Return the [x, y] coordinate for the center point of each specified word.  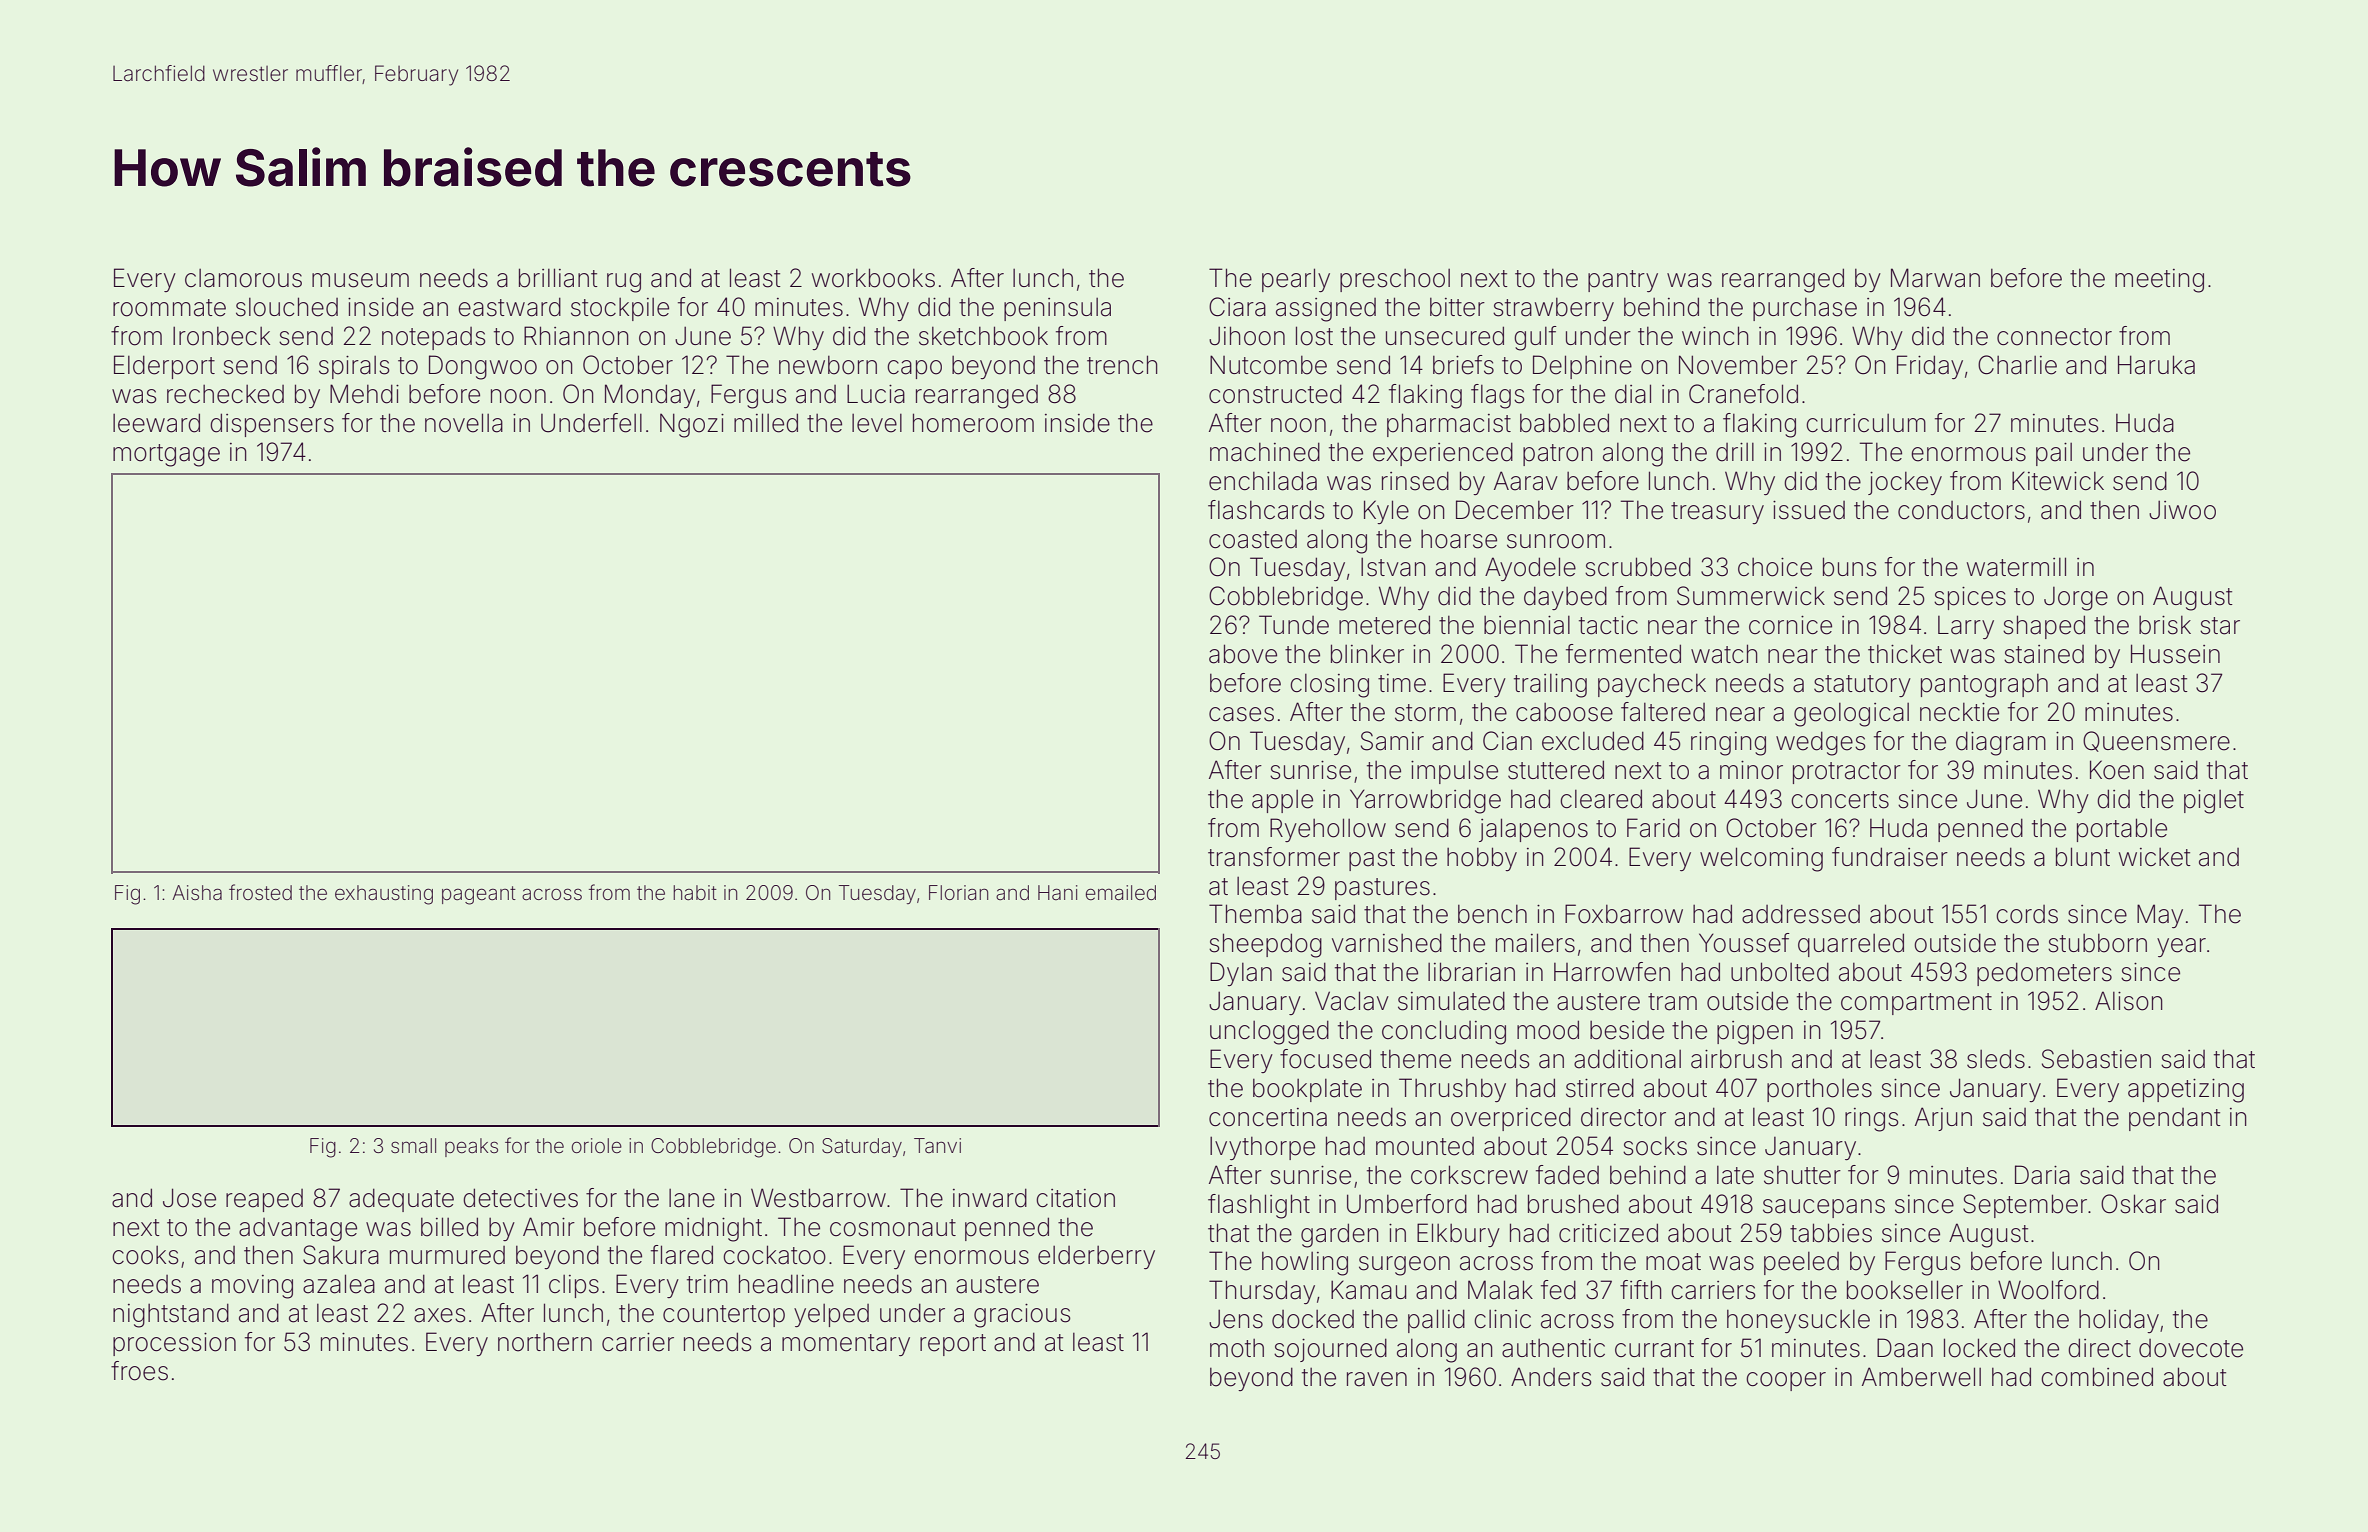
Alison [2128, 1001]
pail [2054, 454]
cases [1241, 714]
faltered [1663, 712]
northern [545, 1342]
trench [1122, 365]
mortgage [166, 455]
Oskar [2133, 1204]
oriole [597, 1145]
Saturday [862, 1147]
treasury [1717, 513]
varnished [1387, 943]
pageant [479, 895]
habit [695, 892]
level [877, 423]
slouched [287, 307]
